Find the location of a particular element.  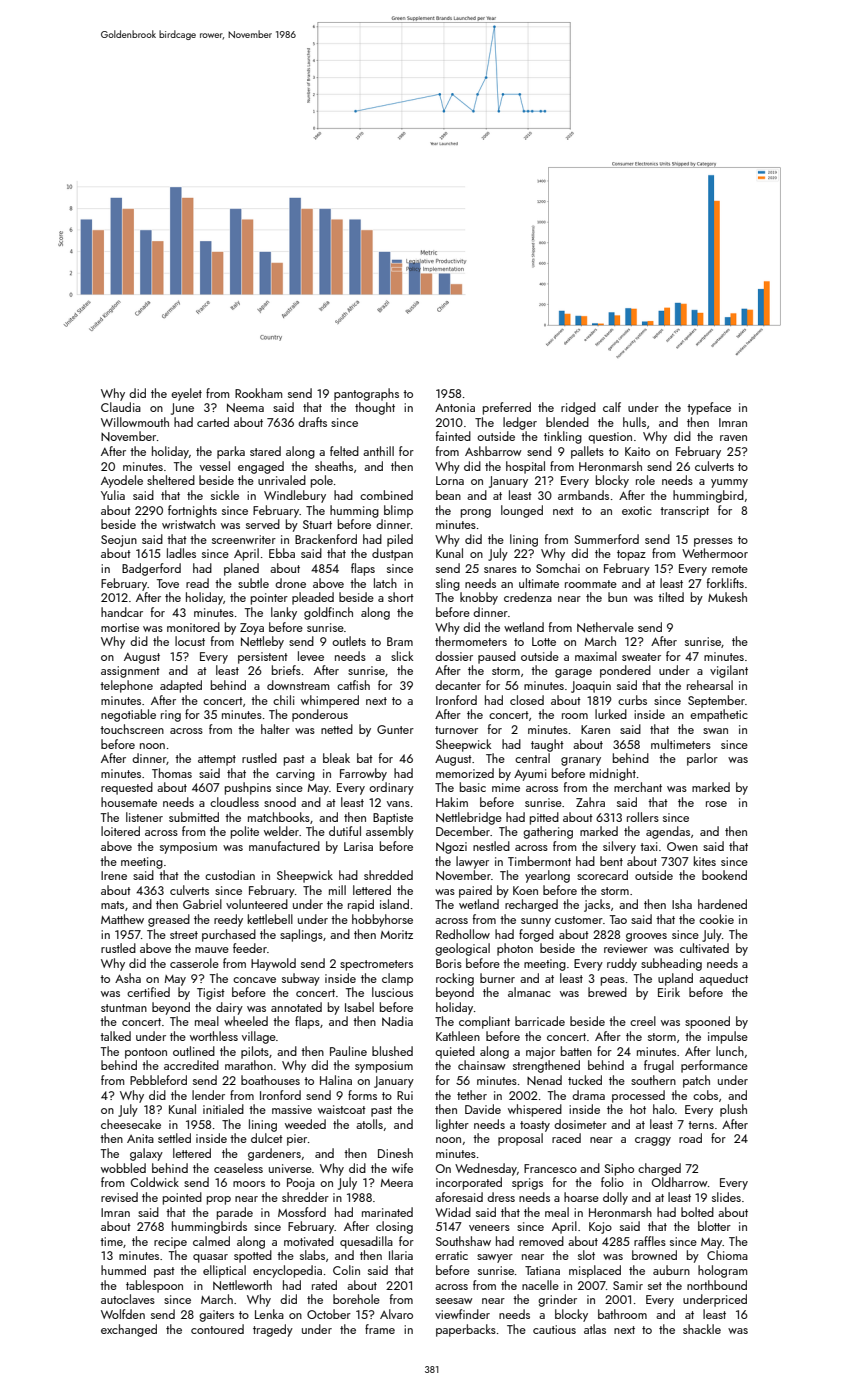

Coldwick is located at coordinates (155, 1182).
